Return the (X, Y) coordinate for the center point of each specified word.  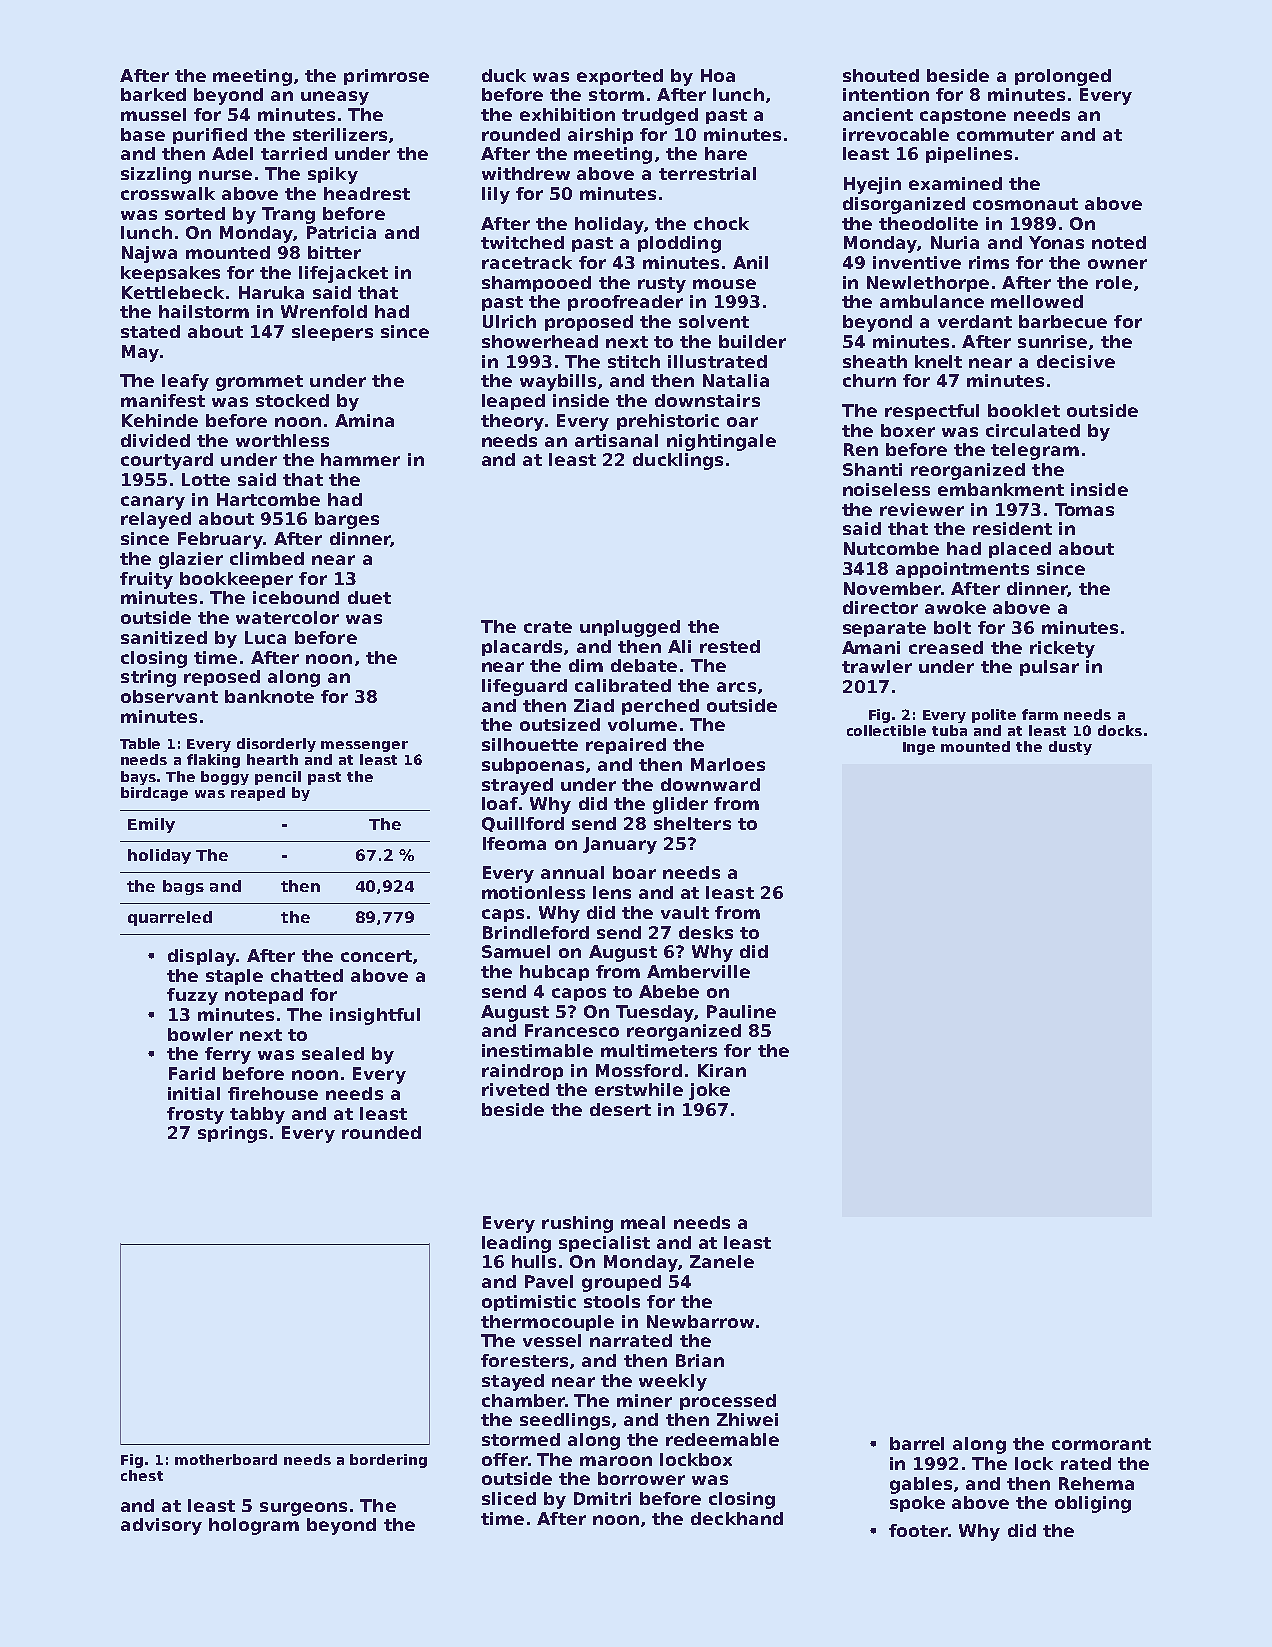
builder (752, 341)
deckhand (737, 1518)
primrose (386, 77)
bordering (388, 1461)
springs (232, 1134)
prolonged (1063, 77)
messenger (364, 746)
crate (548, 627)
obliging (1093, 1504)
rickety (1062, 649)
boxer (908, 430)
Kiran (722, 1070)
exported (620, 77)
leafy (185, 382)
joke (709, 1091)
